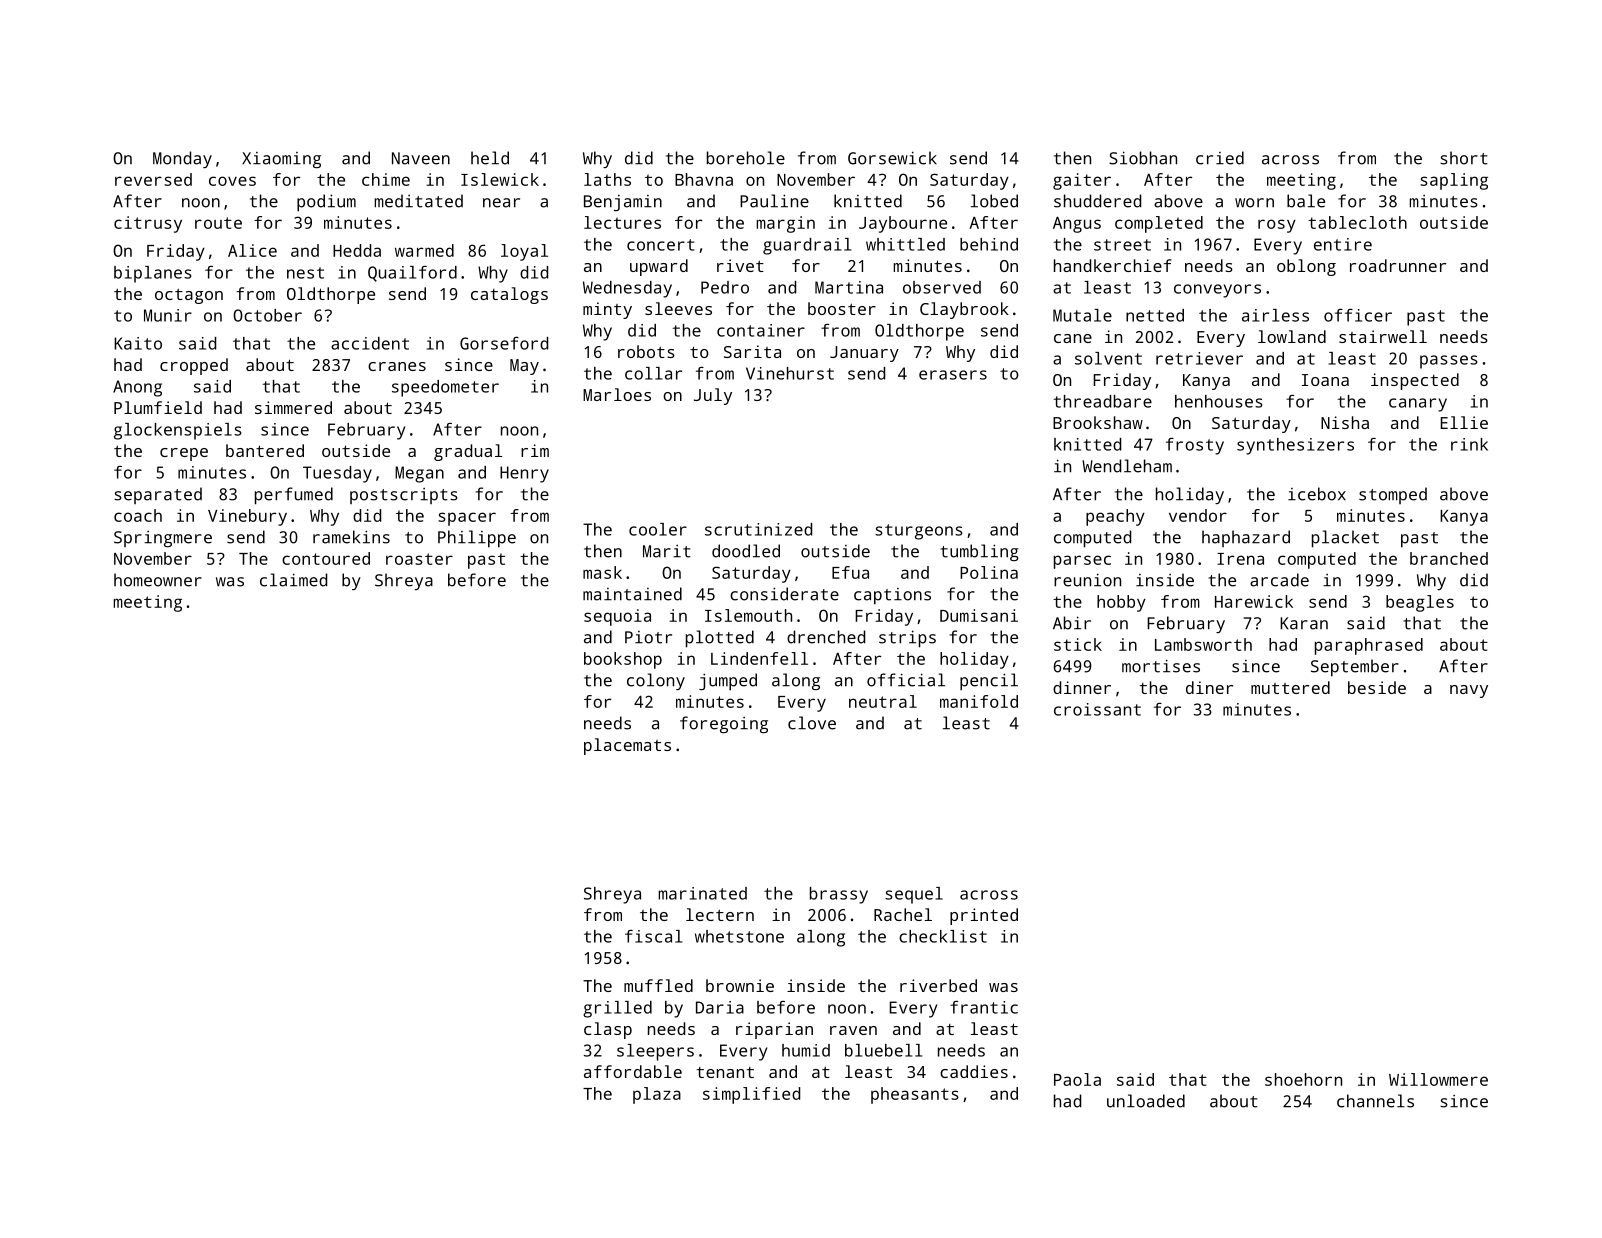 This image has width=1602, height=1238. What do you see at coordinates (658, 529) in the image?
I see `cooler` at bounding box center [658, 529].
